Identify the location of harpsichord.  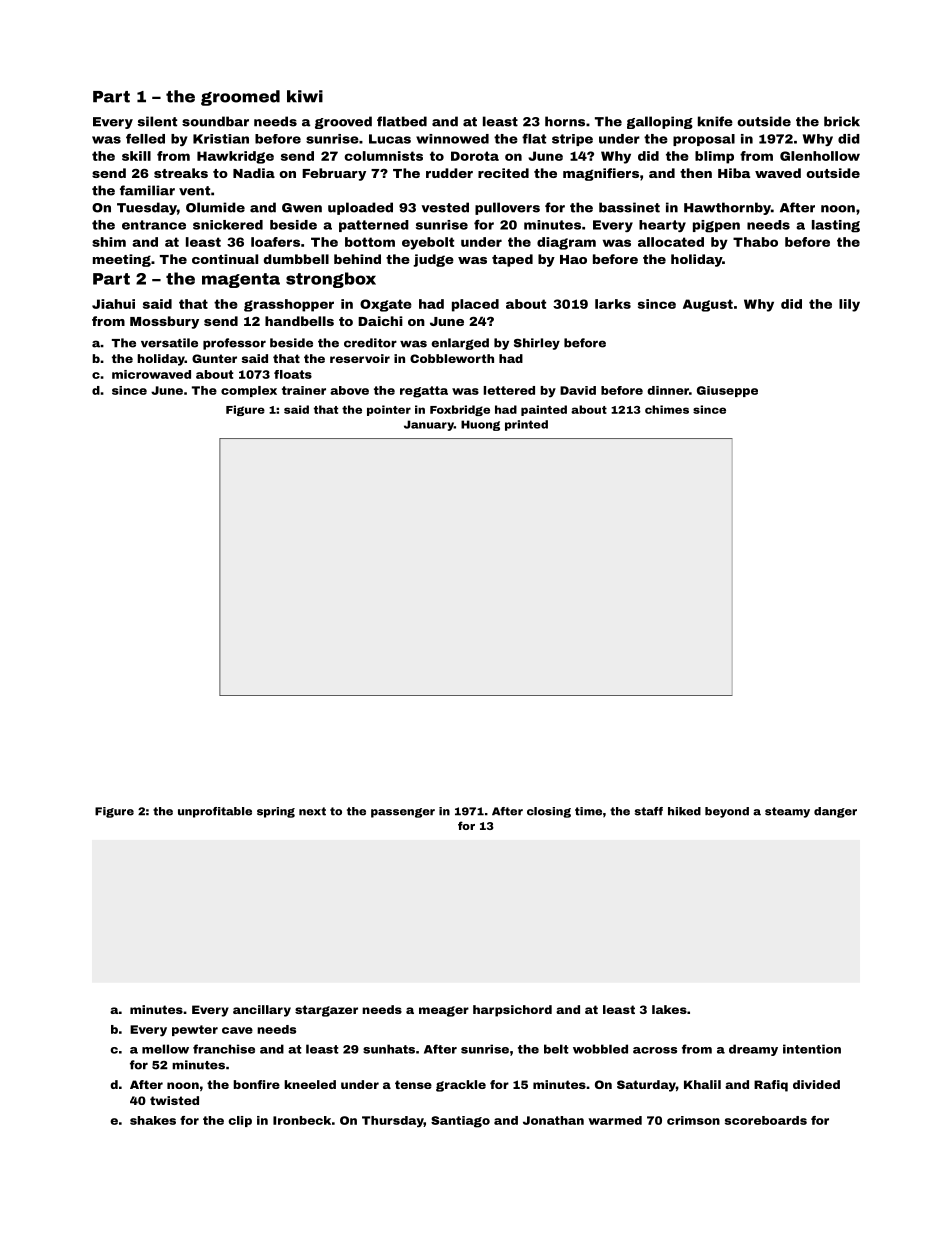
(512, 1011).
